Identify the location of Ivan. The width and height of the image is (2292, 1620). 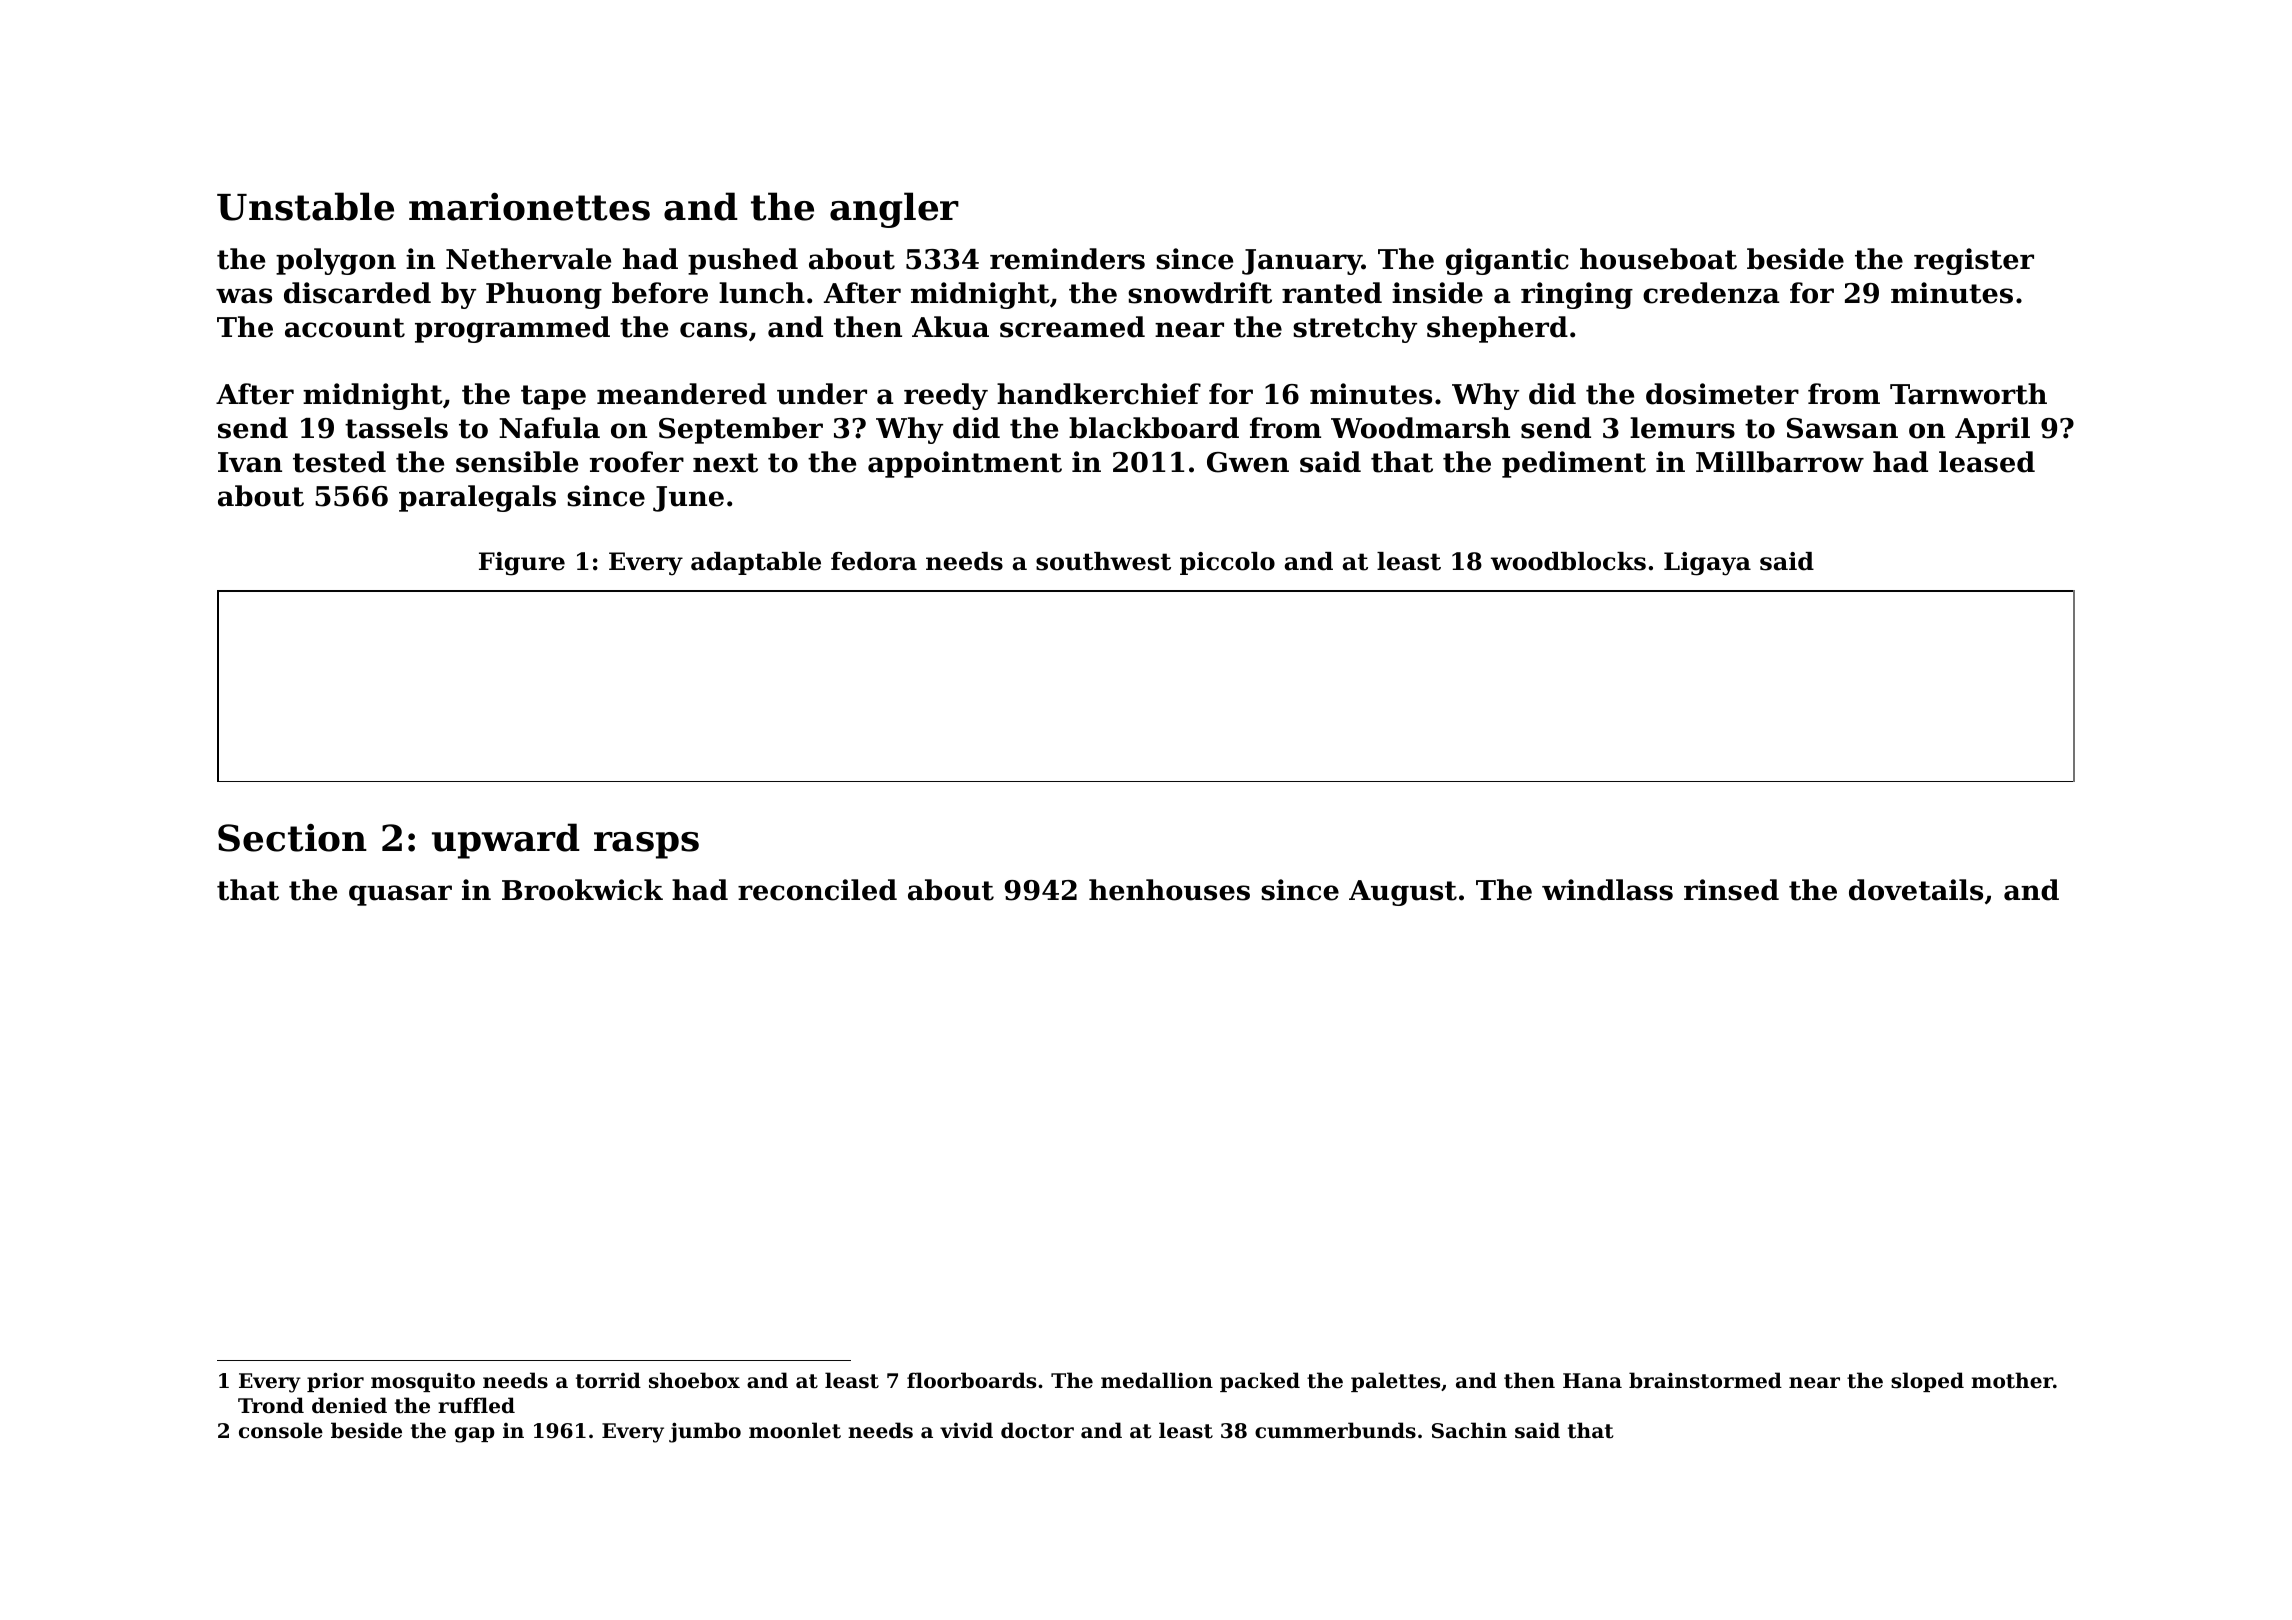
(250, 462).
